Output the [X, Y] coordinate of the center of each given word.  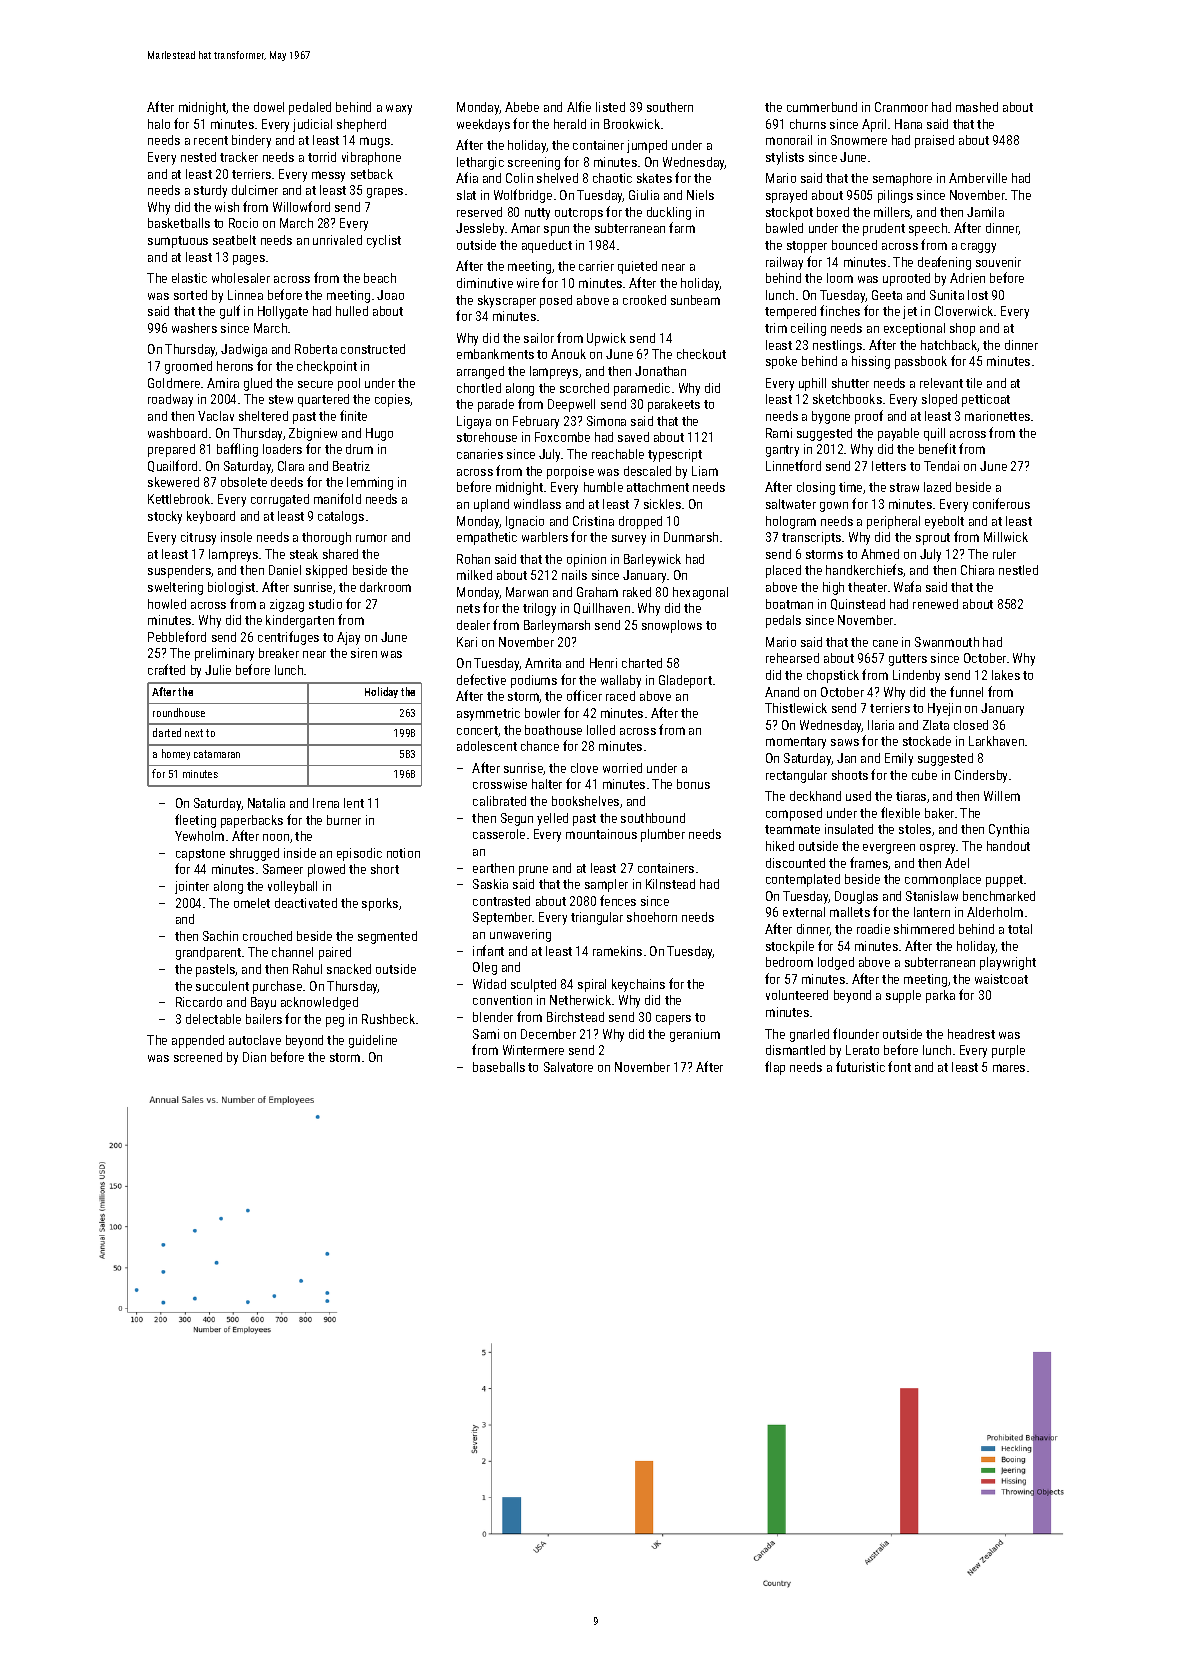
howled [167, 604]
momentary [796, 743]
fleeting [195, 821]
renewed [935, 604]
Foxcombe [562, 437]
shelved [557, 178]
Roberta [316, 349]
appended [198, 1041]
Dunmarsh [691, 537]
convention [502, 1000]
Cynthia [1009, 830]
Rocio [243, 223]
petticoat [986, 400]
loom [840, 278]
